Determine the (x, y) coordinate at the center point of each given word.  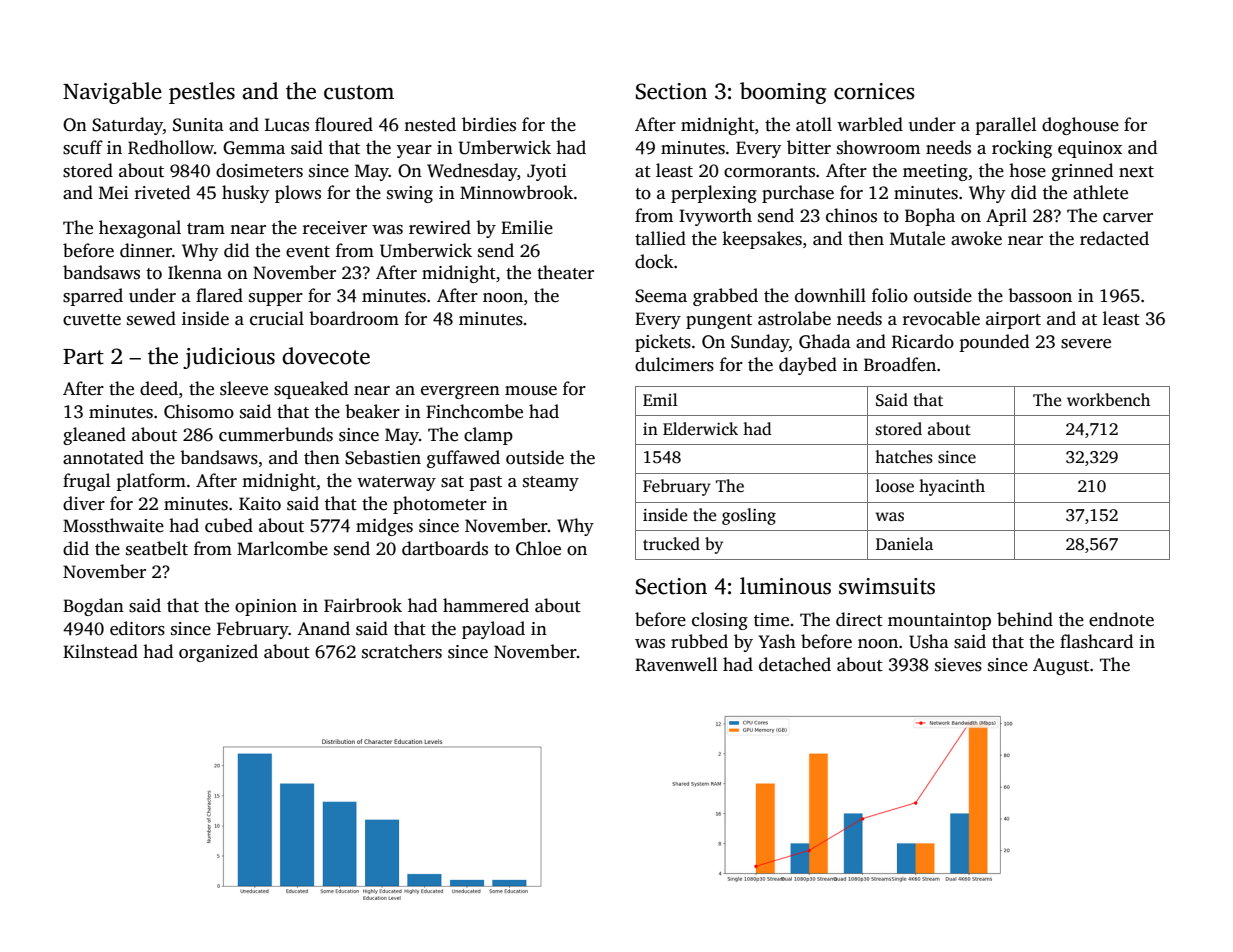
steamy (551, 483)
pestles (202, 93)
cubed (229, 525)
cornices (874, 91)
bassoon (1040, 295)
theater (565, 272)
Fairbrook (363, 605)
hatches (904, 457)
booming (783, 93)
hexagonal (140, 229)
